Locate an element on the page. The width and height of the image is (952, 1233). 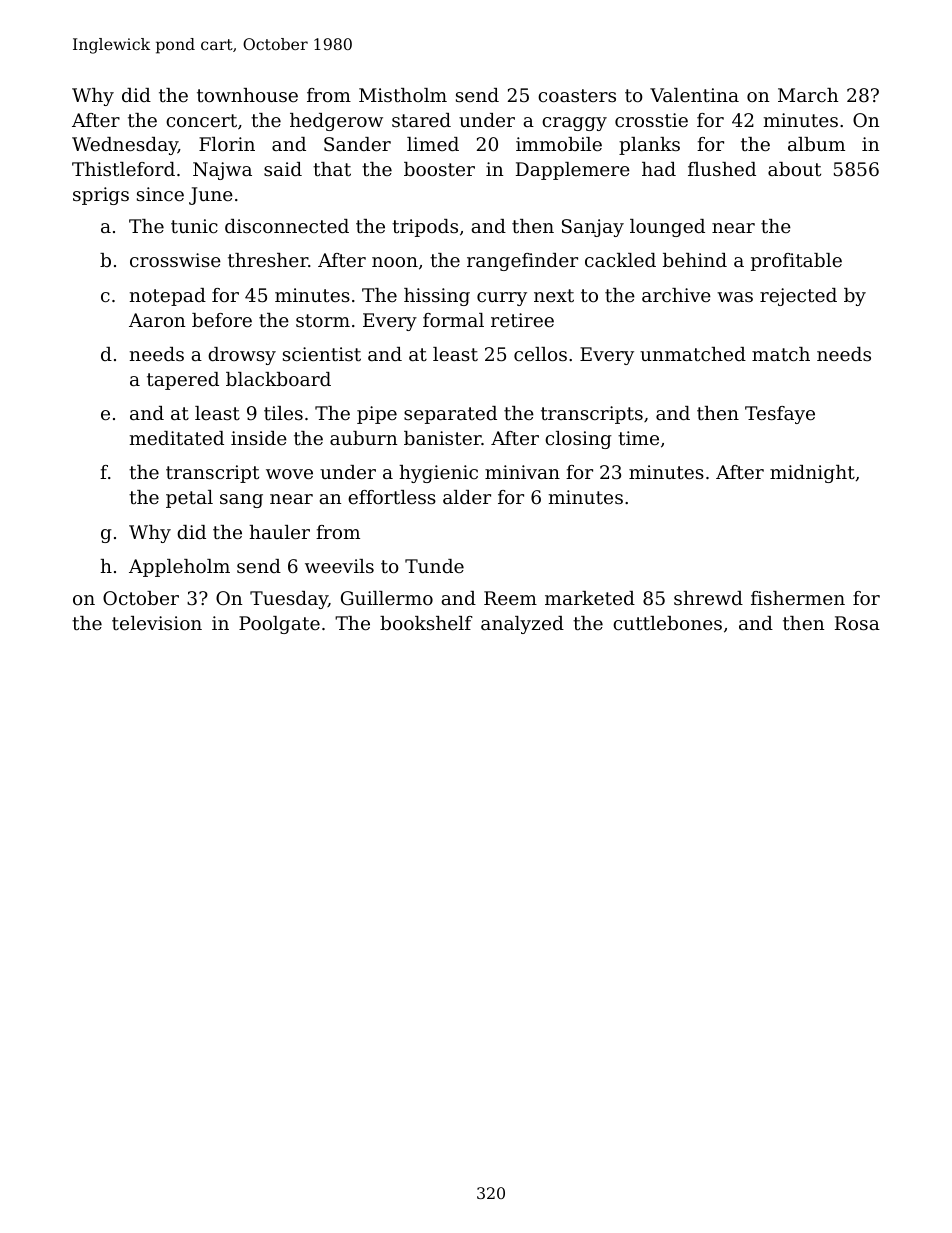
television is located at coordinates (157, 623).
